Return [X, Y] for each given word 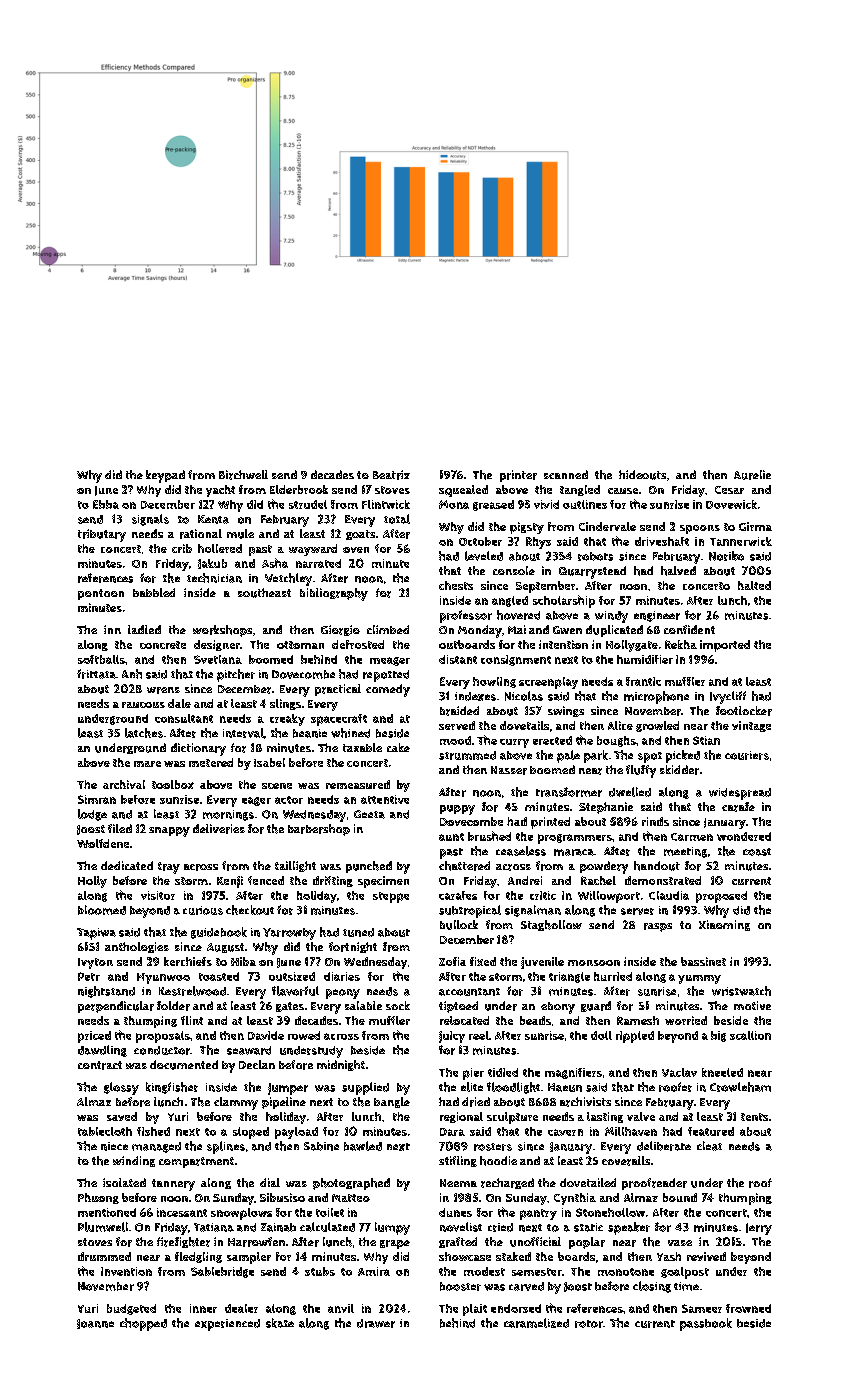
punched [369, 867]
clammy [236, 1103]
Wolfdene [103, 843]
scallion [750, 1035]
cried [500, 1227]
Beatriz [391, 475]
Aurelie [752, 475]
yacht [220, 491]
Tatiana [214, 1227]
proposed [721, 897]
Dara [452, 1132]
